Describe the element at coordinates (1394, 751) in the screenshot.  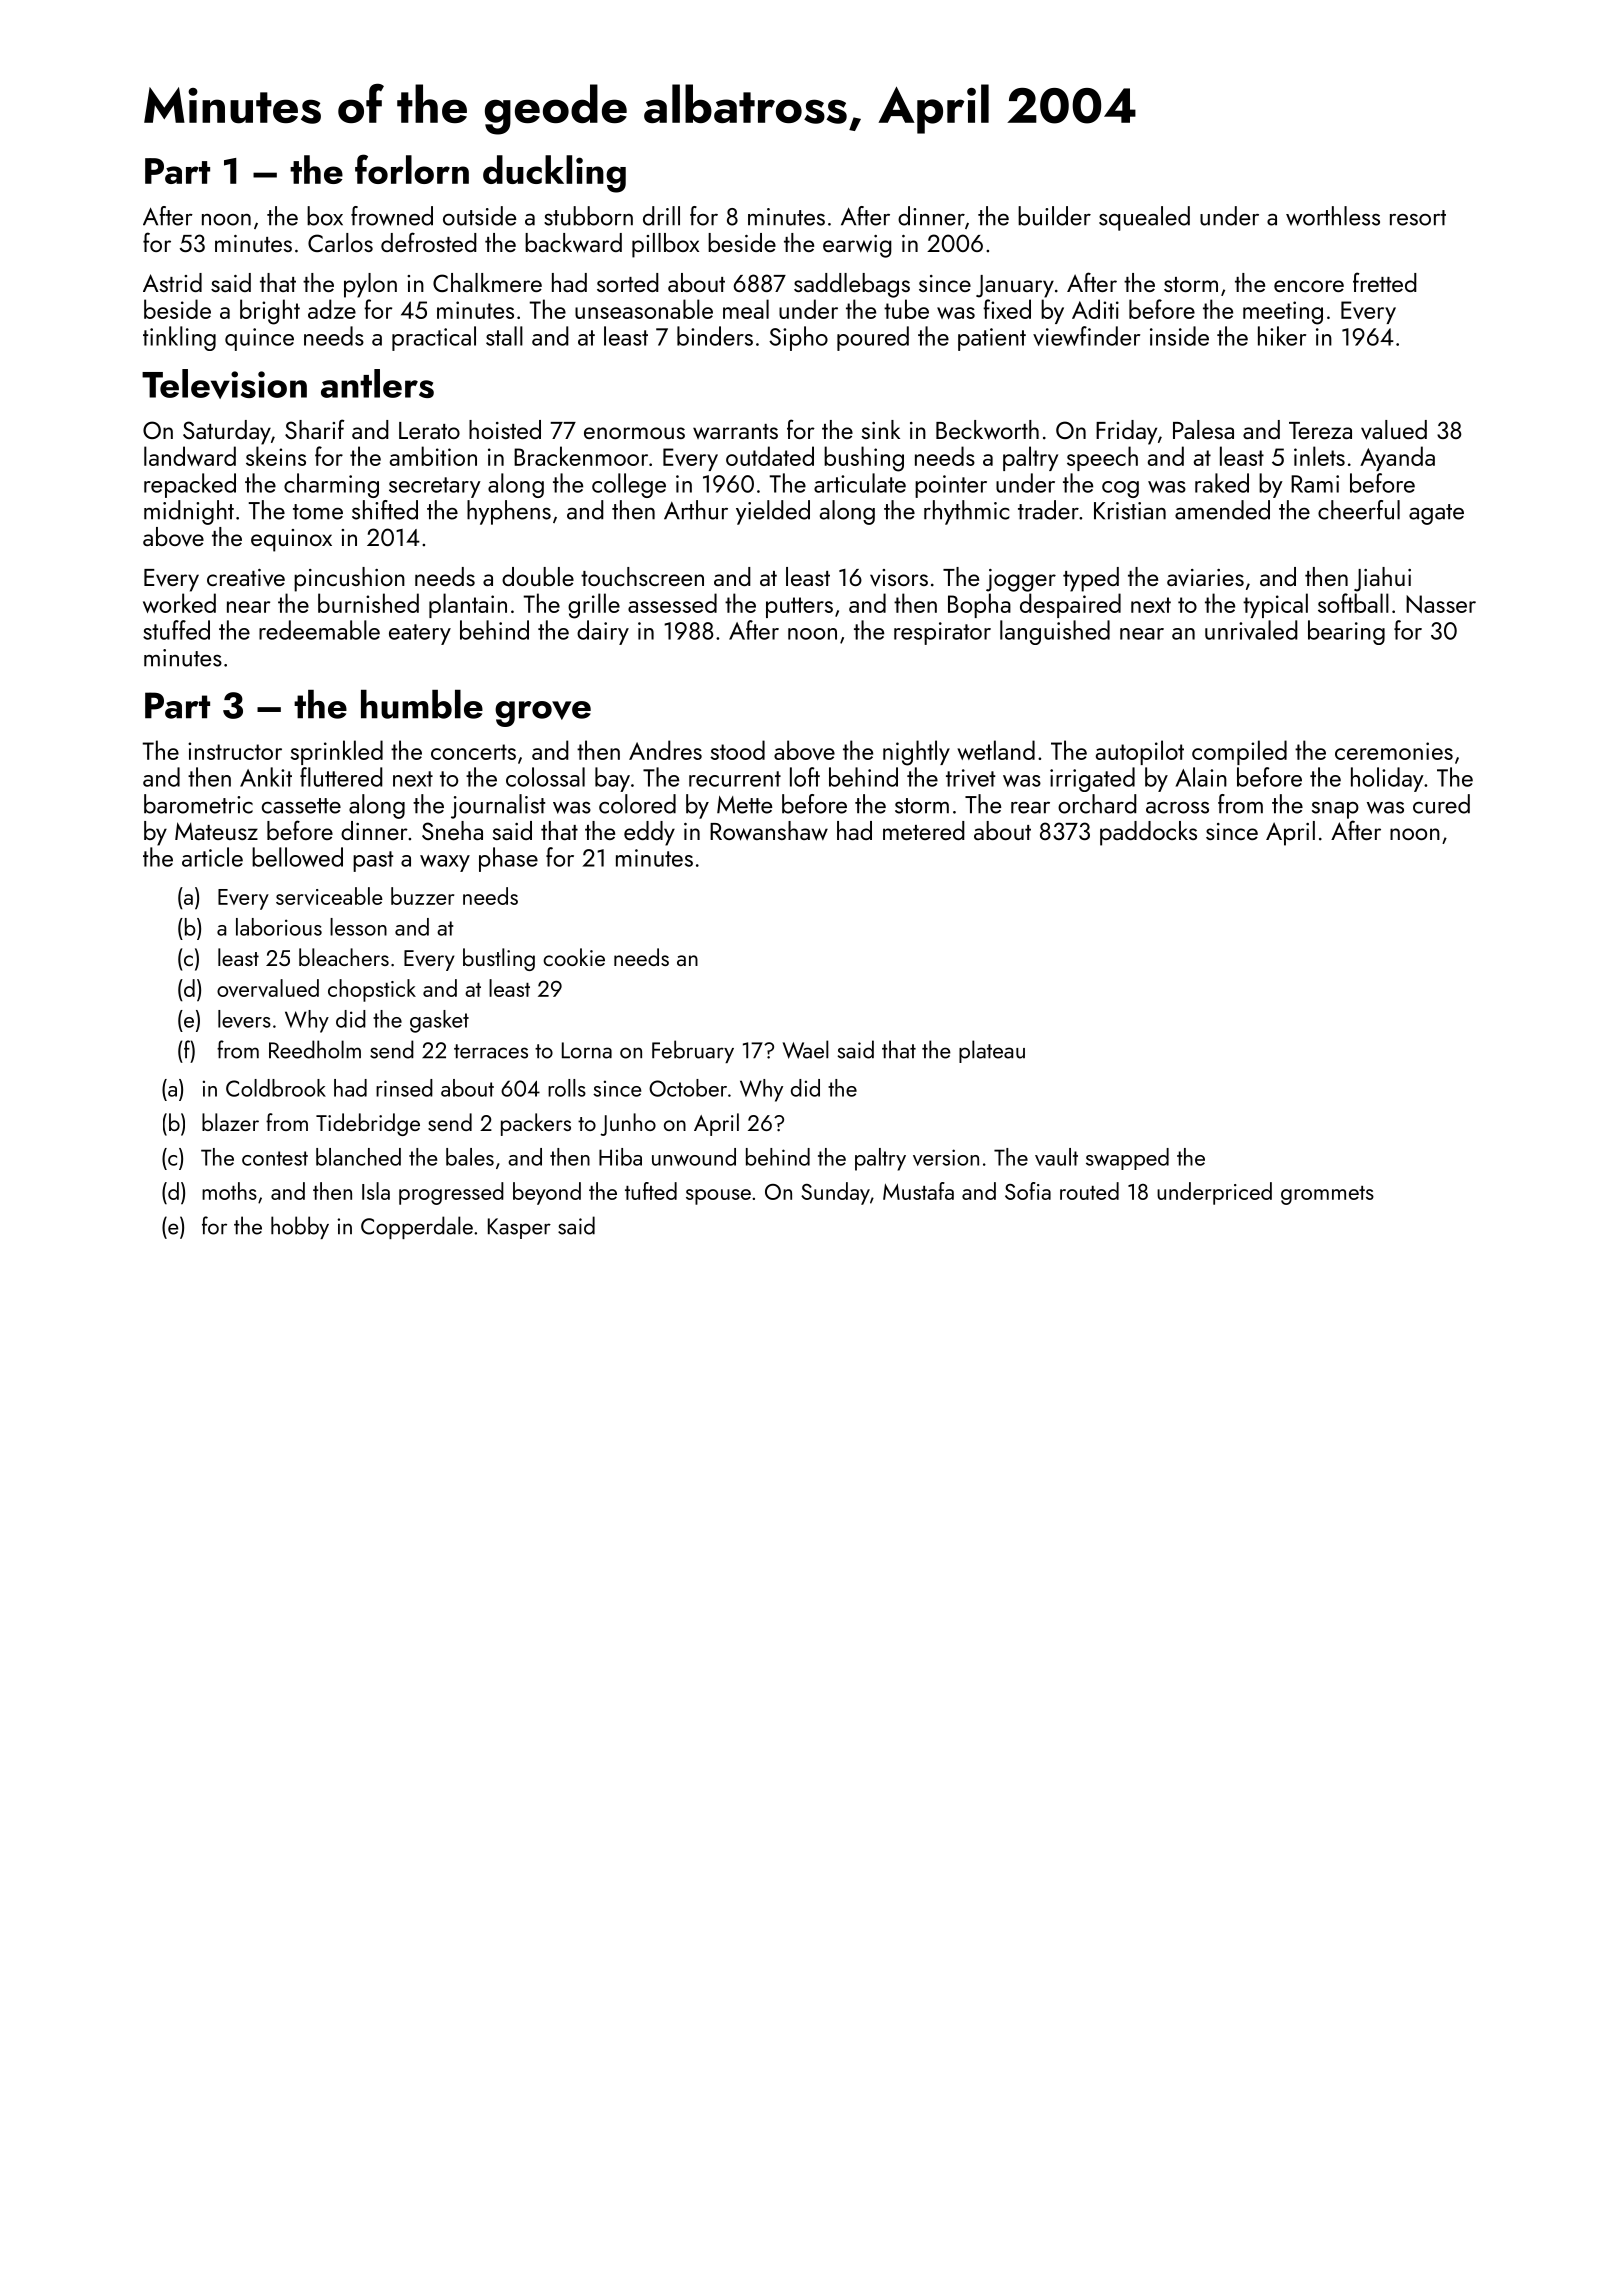
I see `ceremonies` at that location.
